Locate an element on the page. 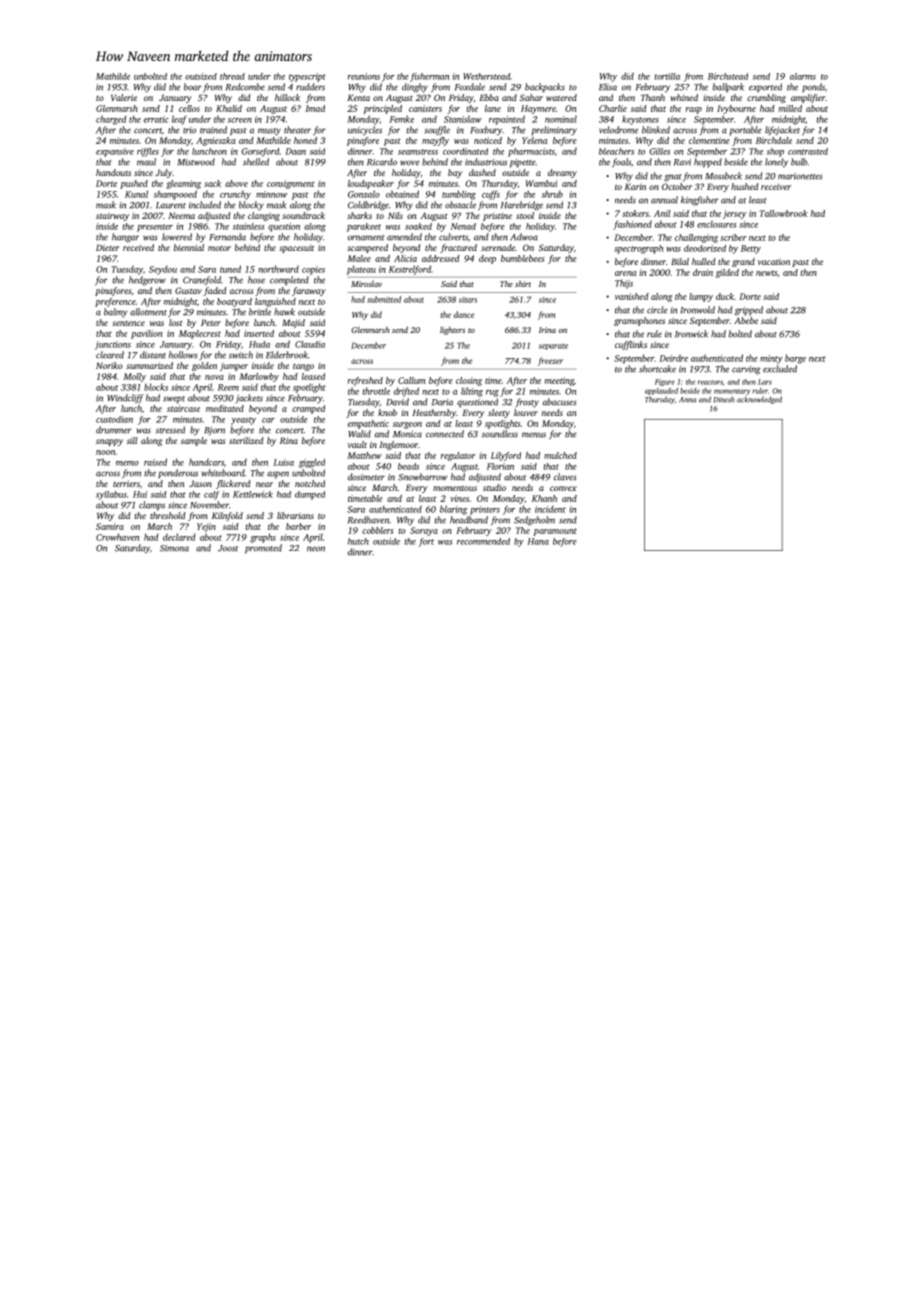 Image resolution: width=924 pixels, height=1308 pixels. preliminary is located at coordinates (554, 131).
